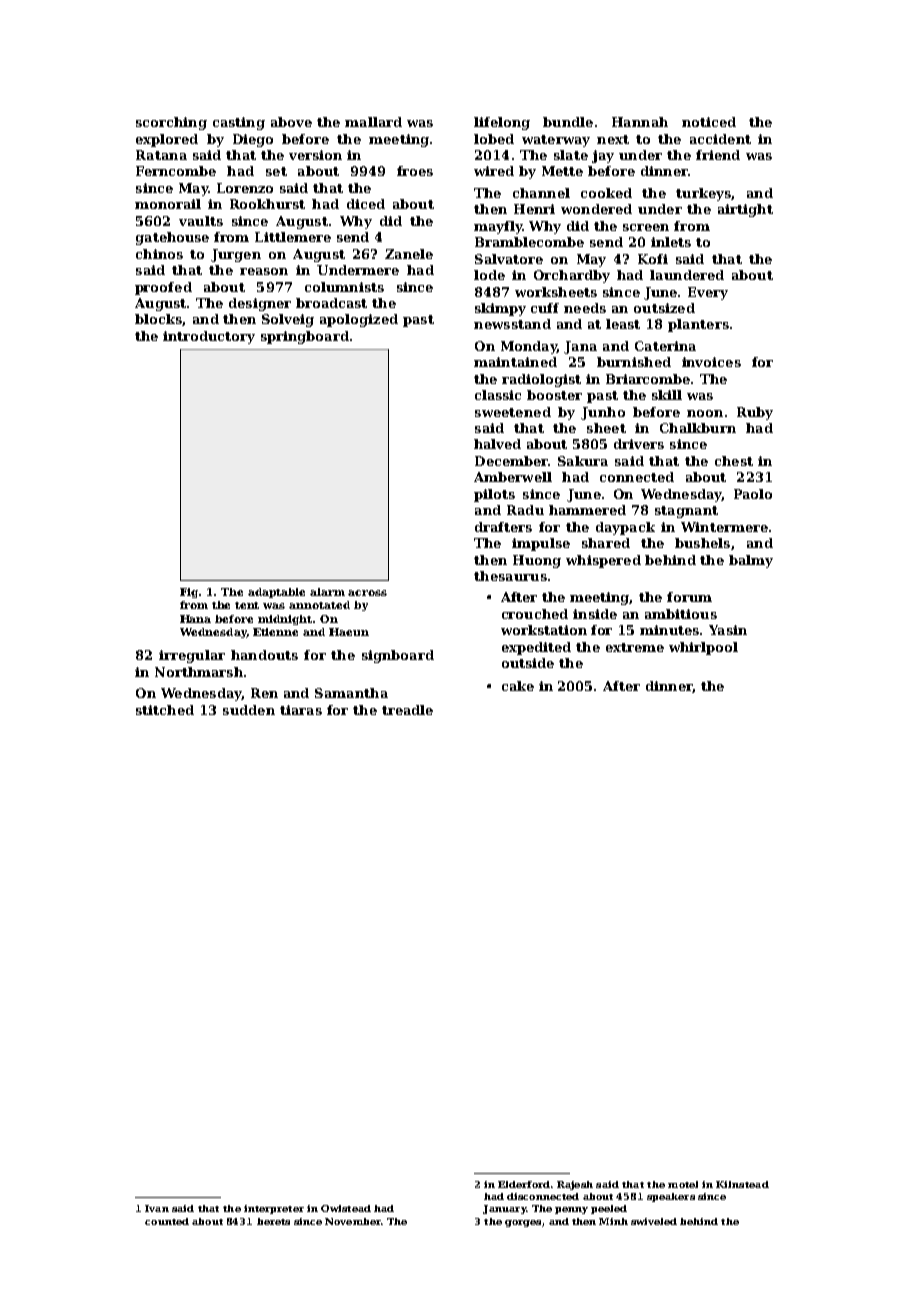 This screenshot has width=908, height=1316. I want to click on extreme, so click(635, 647).
